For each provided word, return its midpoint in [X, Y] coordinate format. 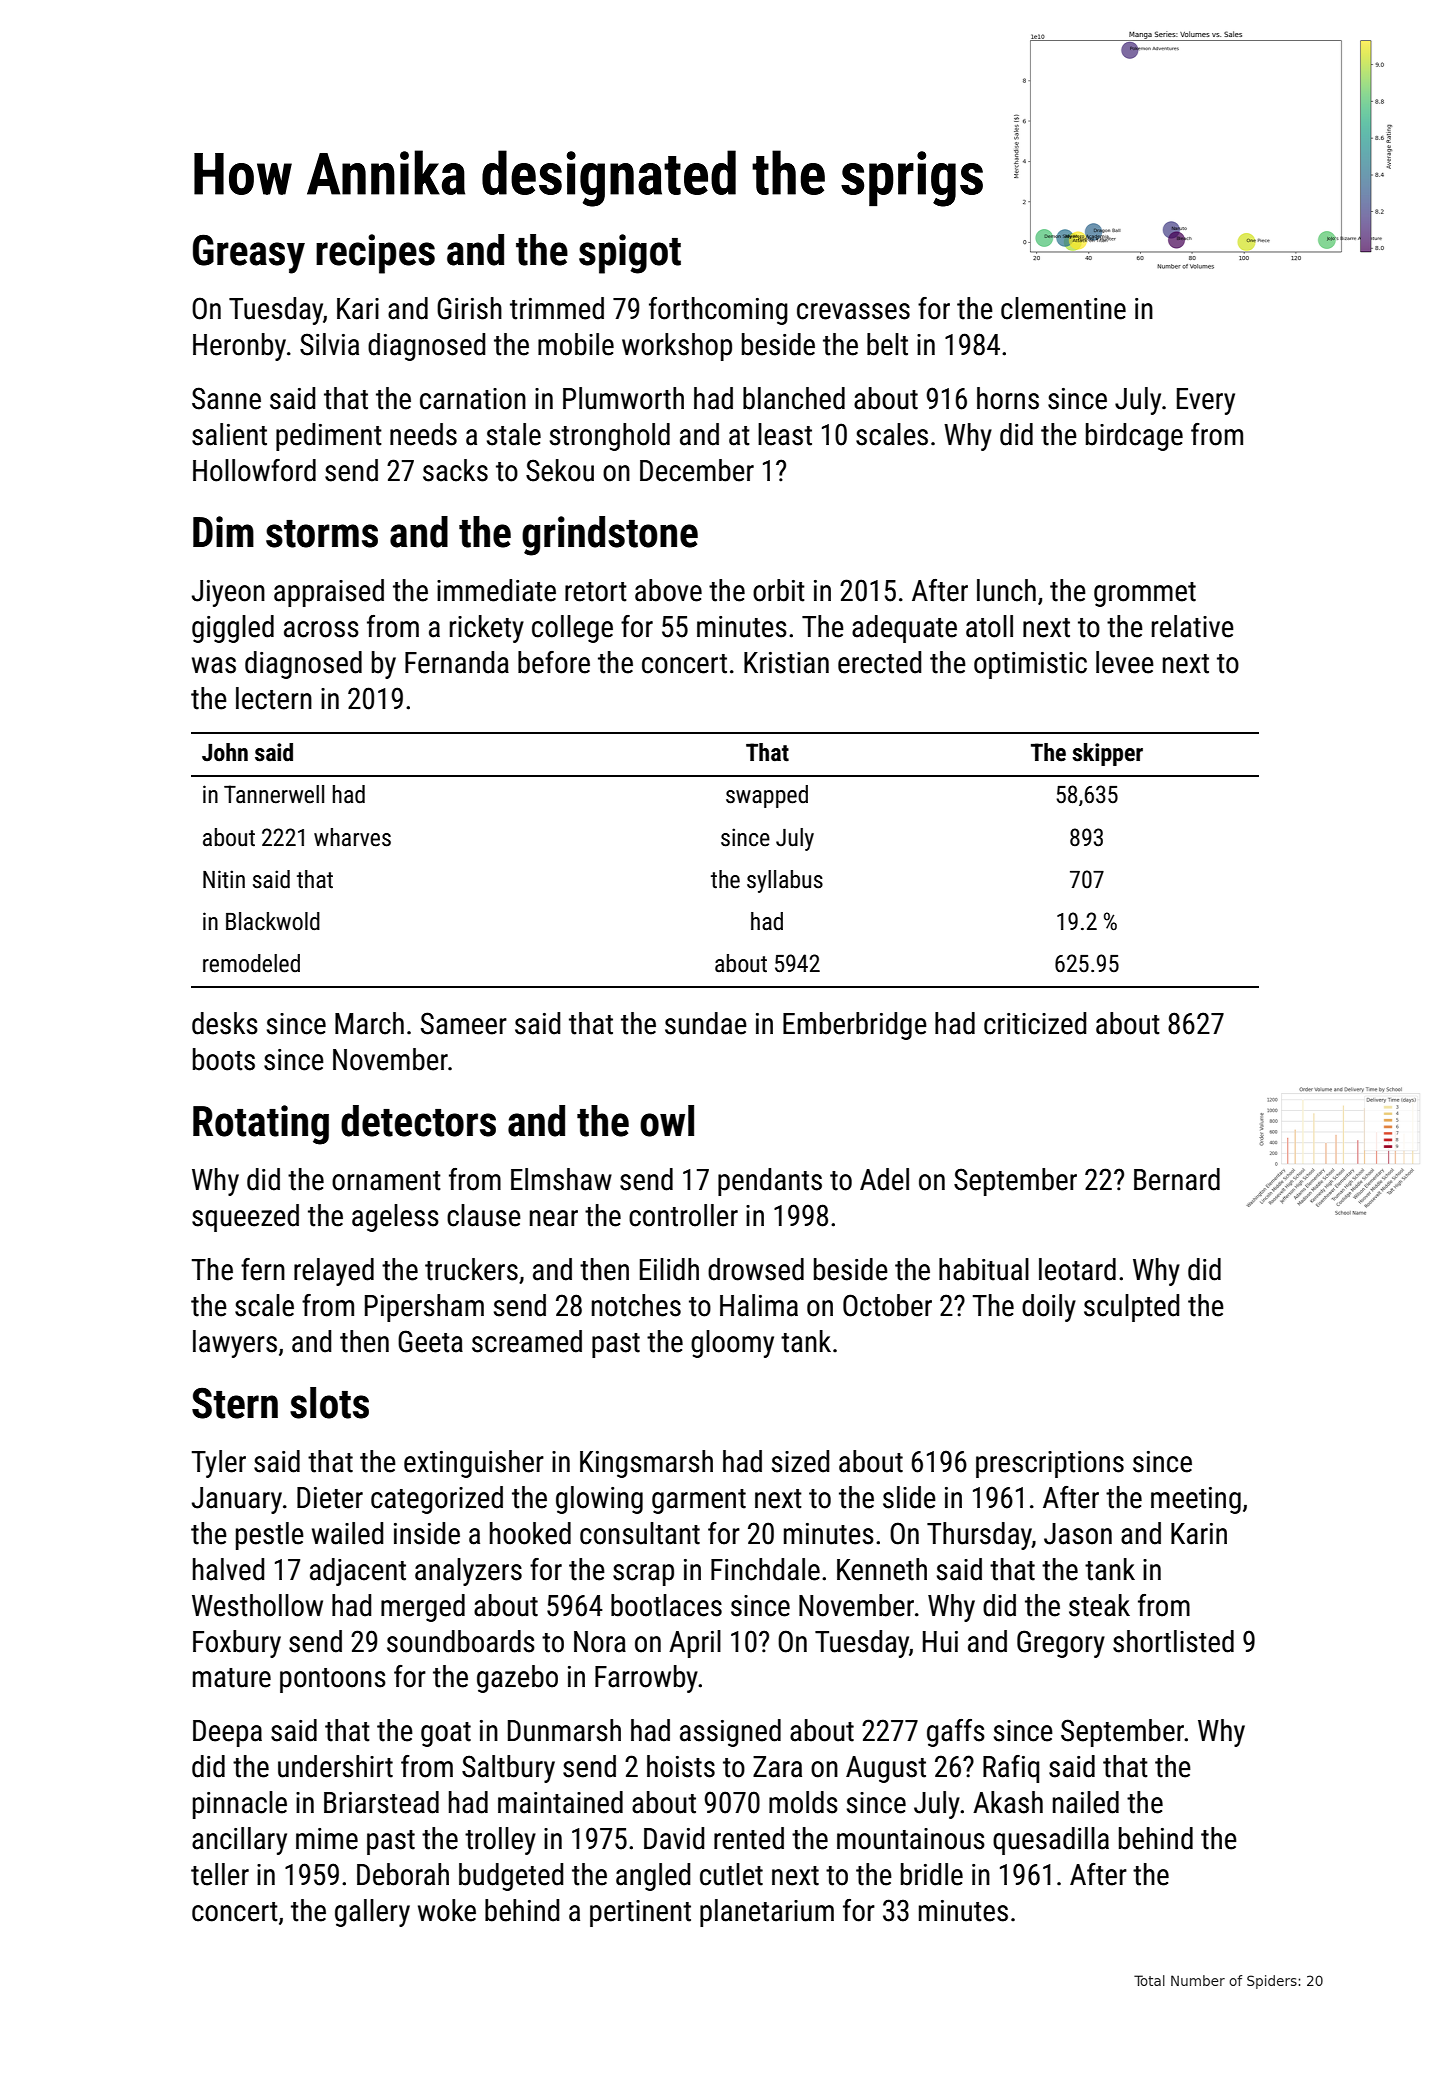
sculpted [1131, 1308]
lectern [274, 698]
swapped [767, 796]
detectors [418, 1121]
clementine [1063, 308]
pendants [770, 1182]
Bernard [1177, 1179]
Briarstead [381, 1802]
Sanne [226, 398]
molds [803, 1802]
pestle [270, 1536]
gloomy [732, 1344]
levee [1125, 662]
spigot [630, 254]
